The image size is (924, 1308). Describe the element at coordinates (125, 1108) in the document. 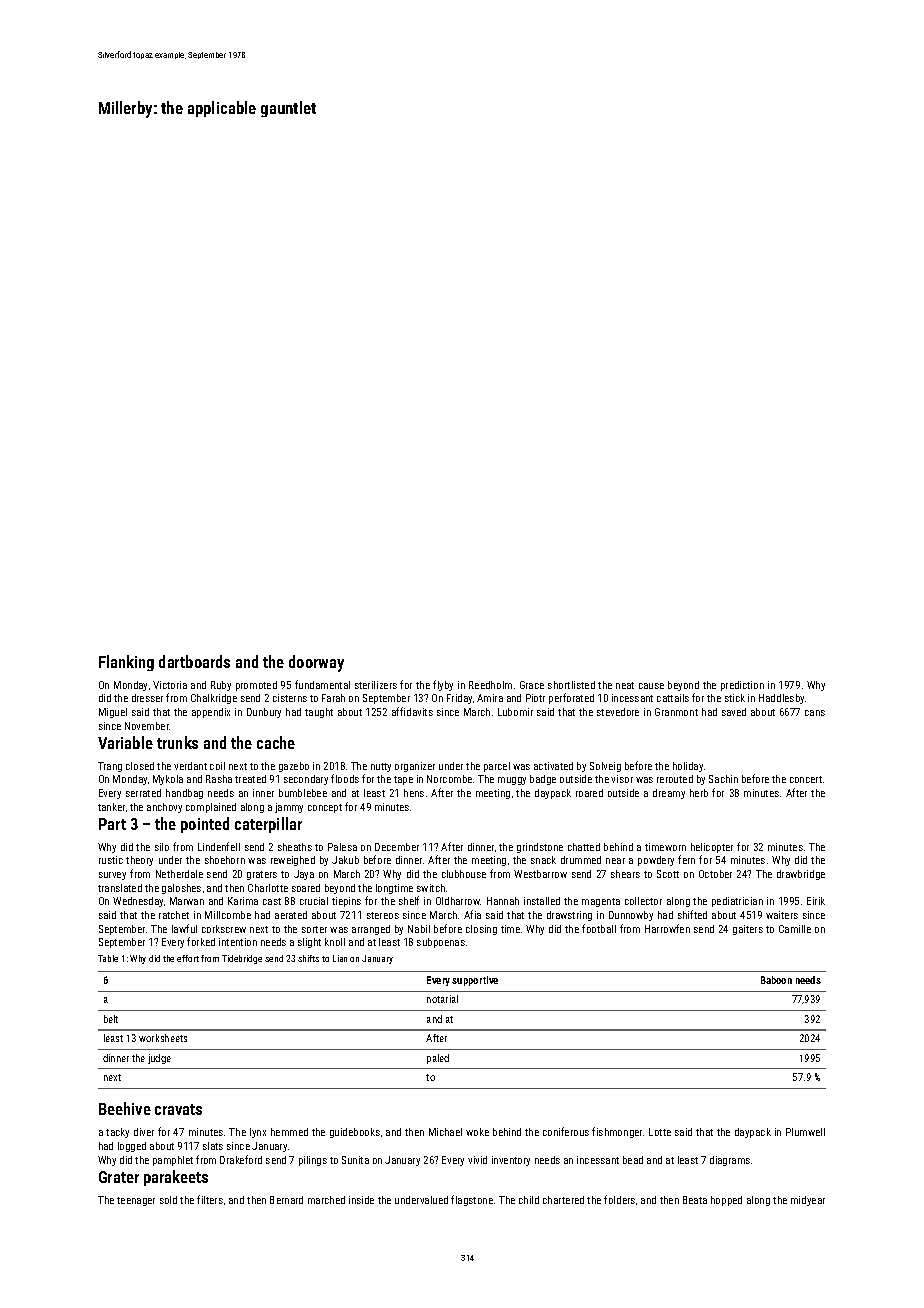

I see `Beehive` at that location.
